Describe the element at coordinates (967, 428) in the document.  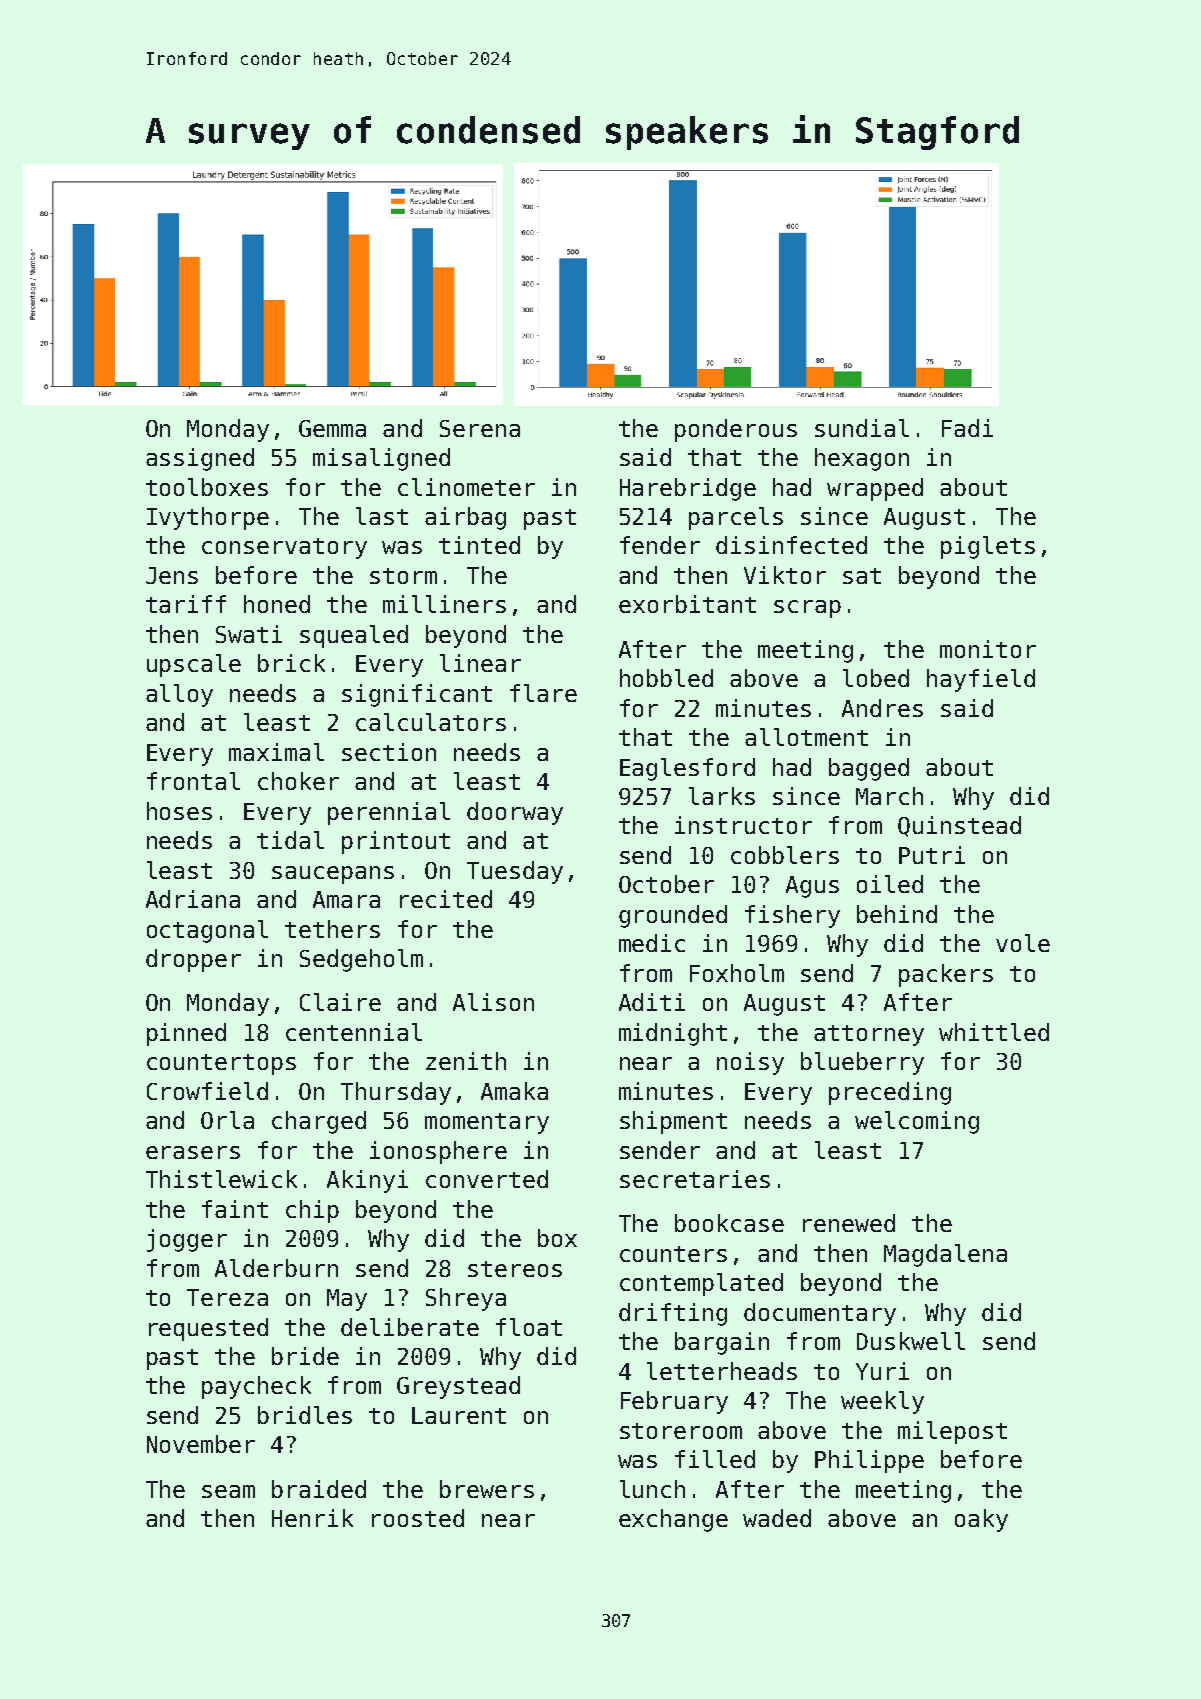
I see `Fadi` at that location.
